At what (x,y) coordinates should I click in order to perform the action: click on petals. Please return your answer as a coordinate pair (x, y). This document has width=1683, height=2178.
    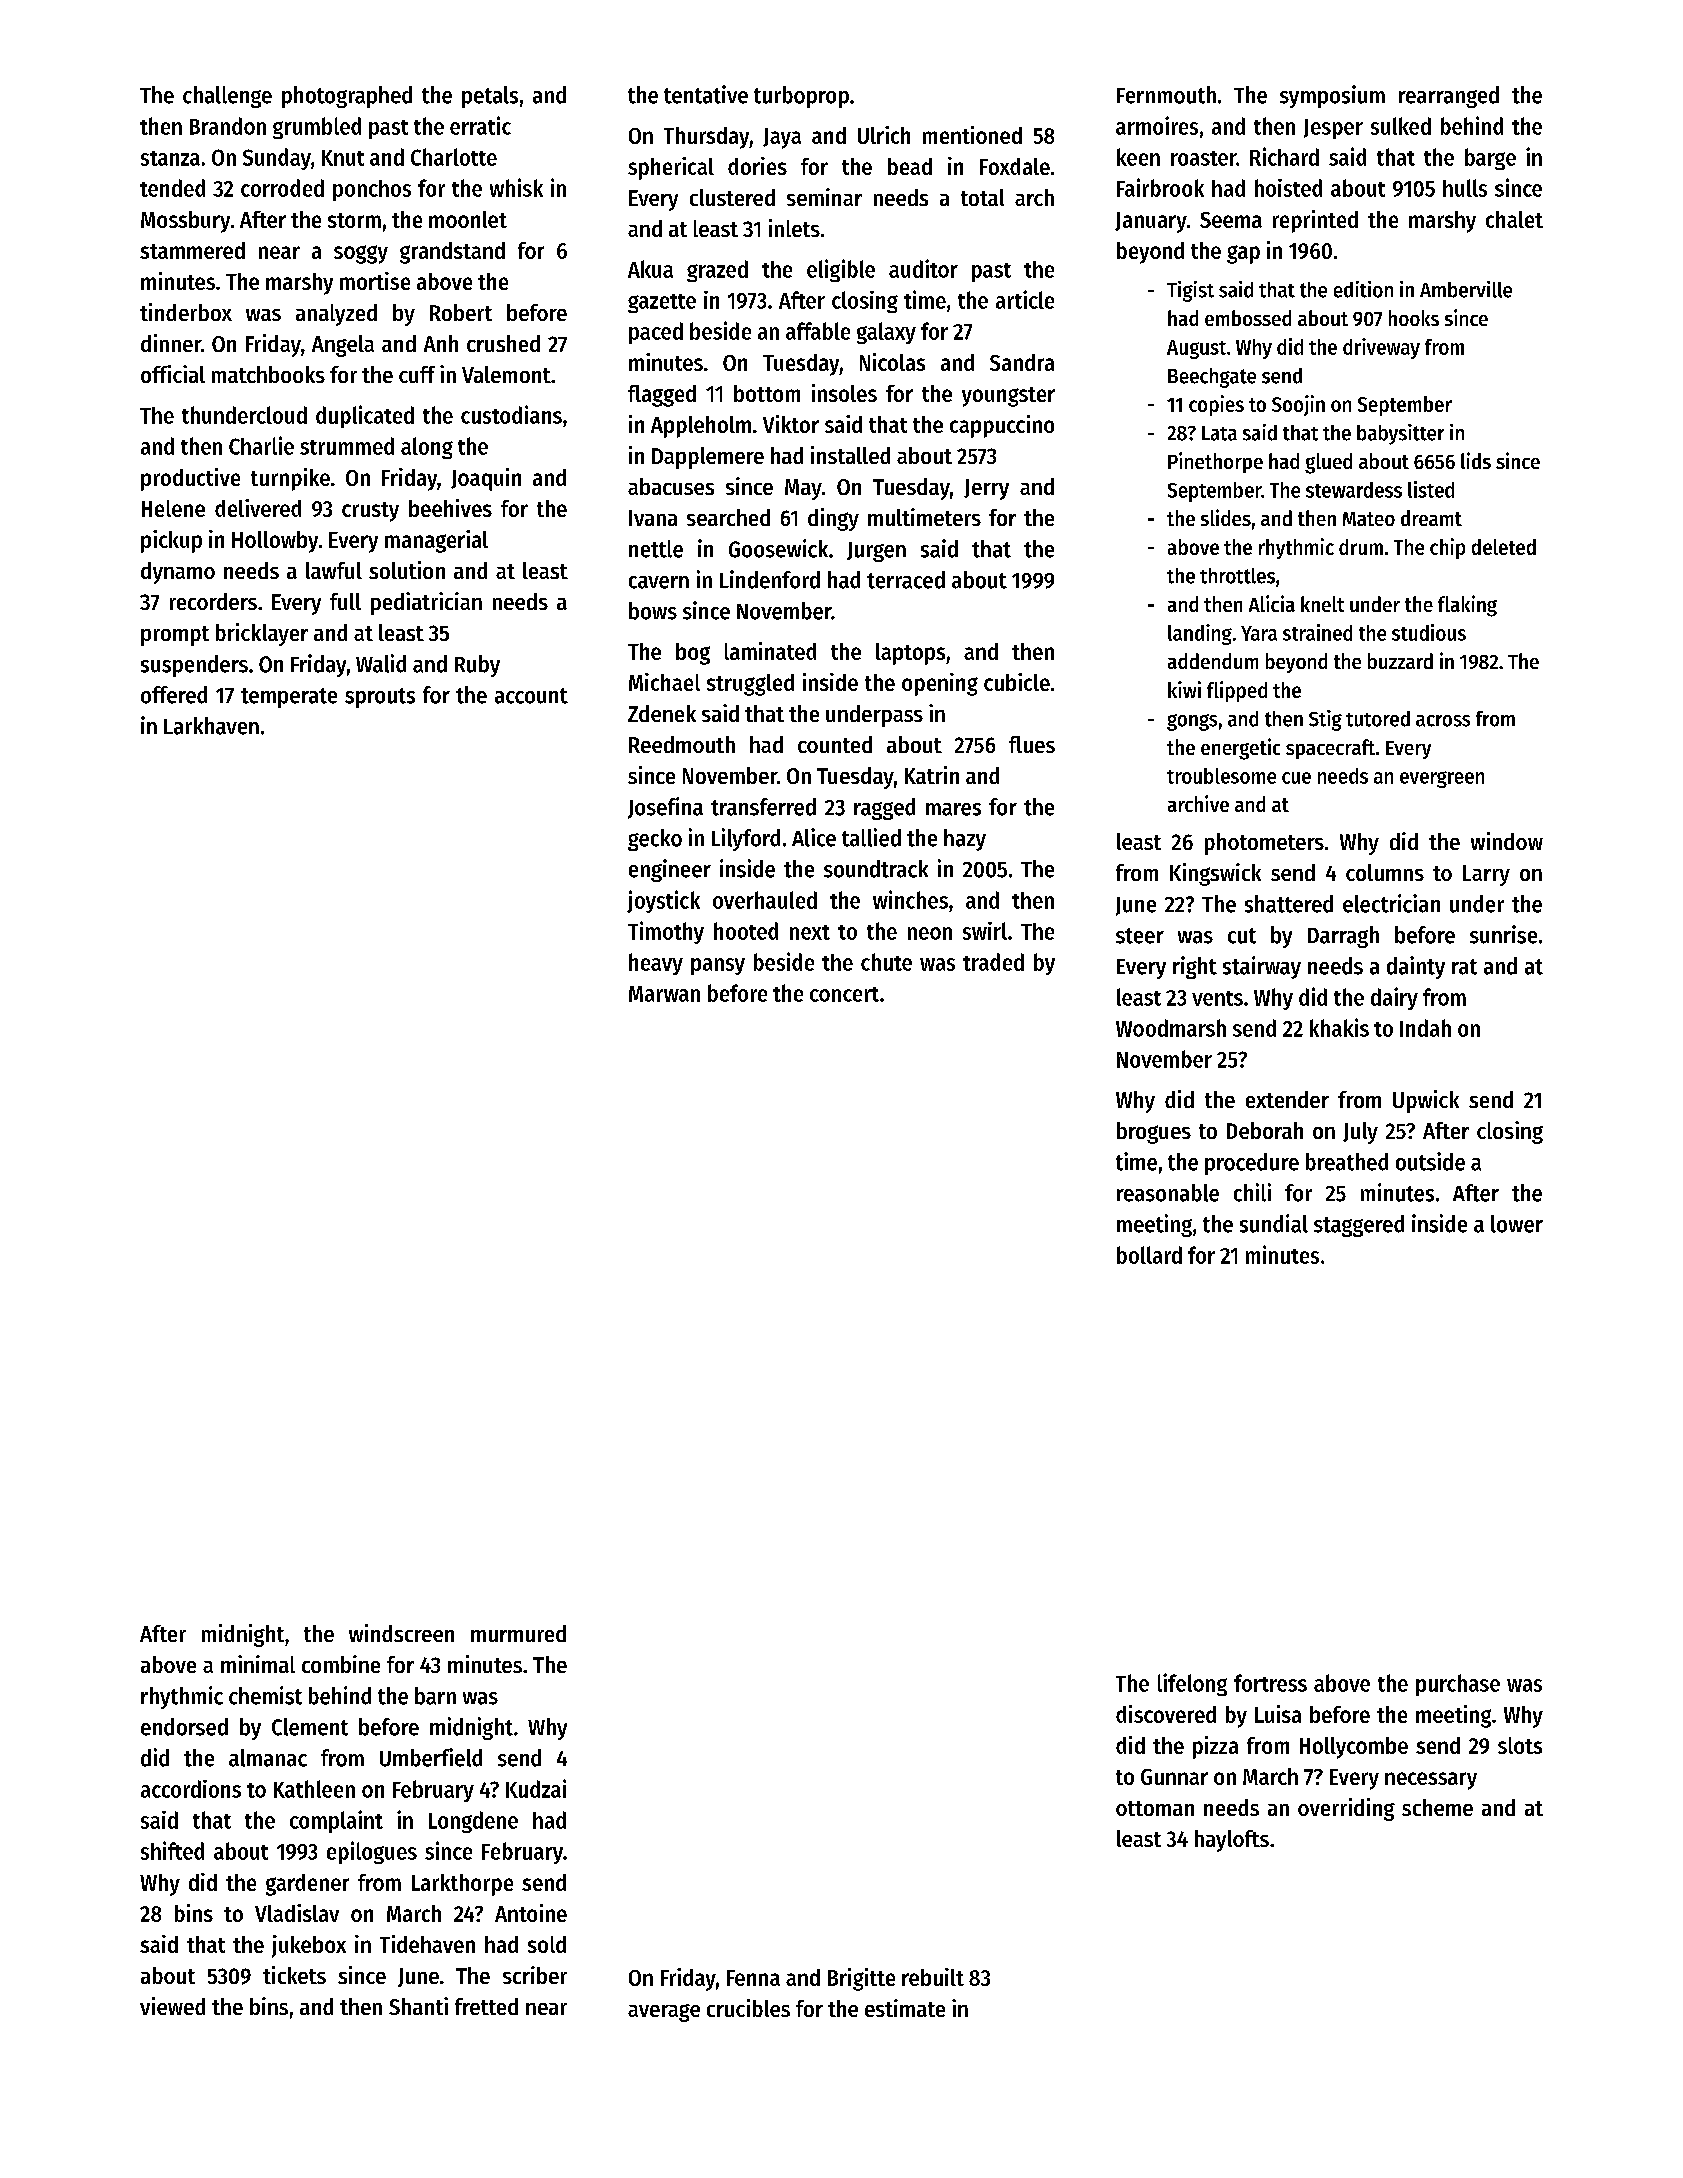
    Looking at the image, I should click on (490, 97).
